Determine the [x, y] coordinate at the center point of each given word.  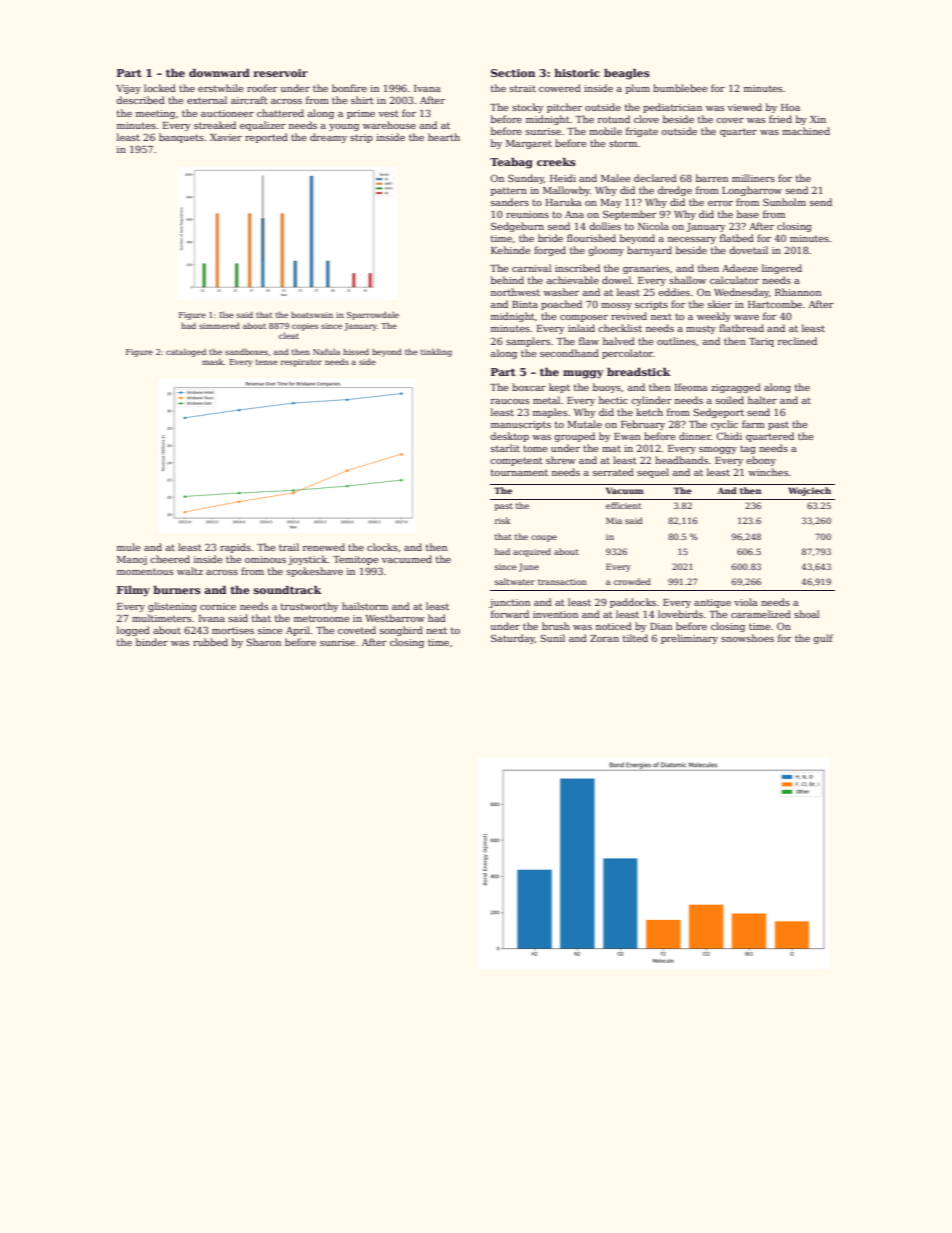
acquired [532, 552]
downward [219, 73]
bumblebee [680, 88]
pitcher [564, 108]
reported [266, 138]
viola [746, 602]
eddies [674, 292]
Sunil [552, 638]
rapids [235, 548]
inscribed [577, 268]
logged [133, 631]
